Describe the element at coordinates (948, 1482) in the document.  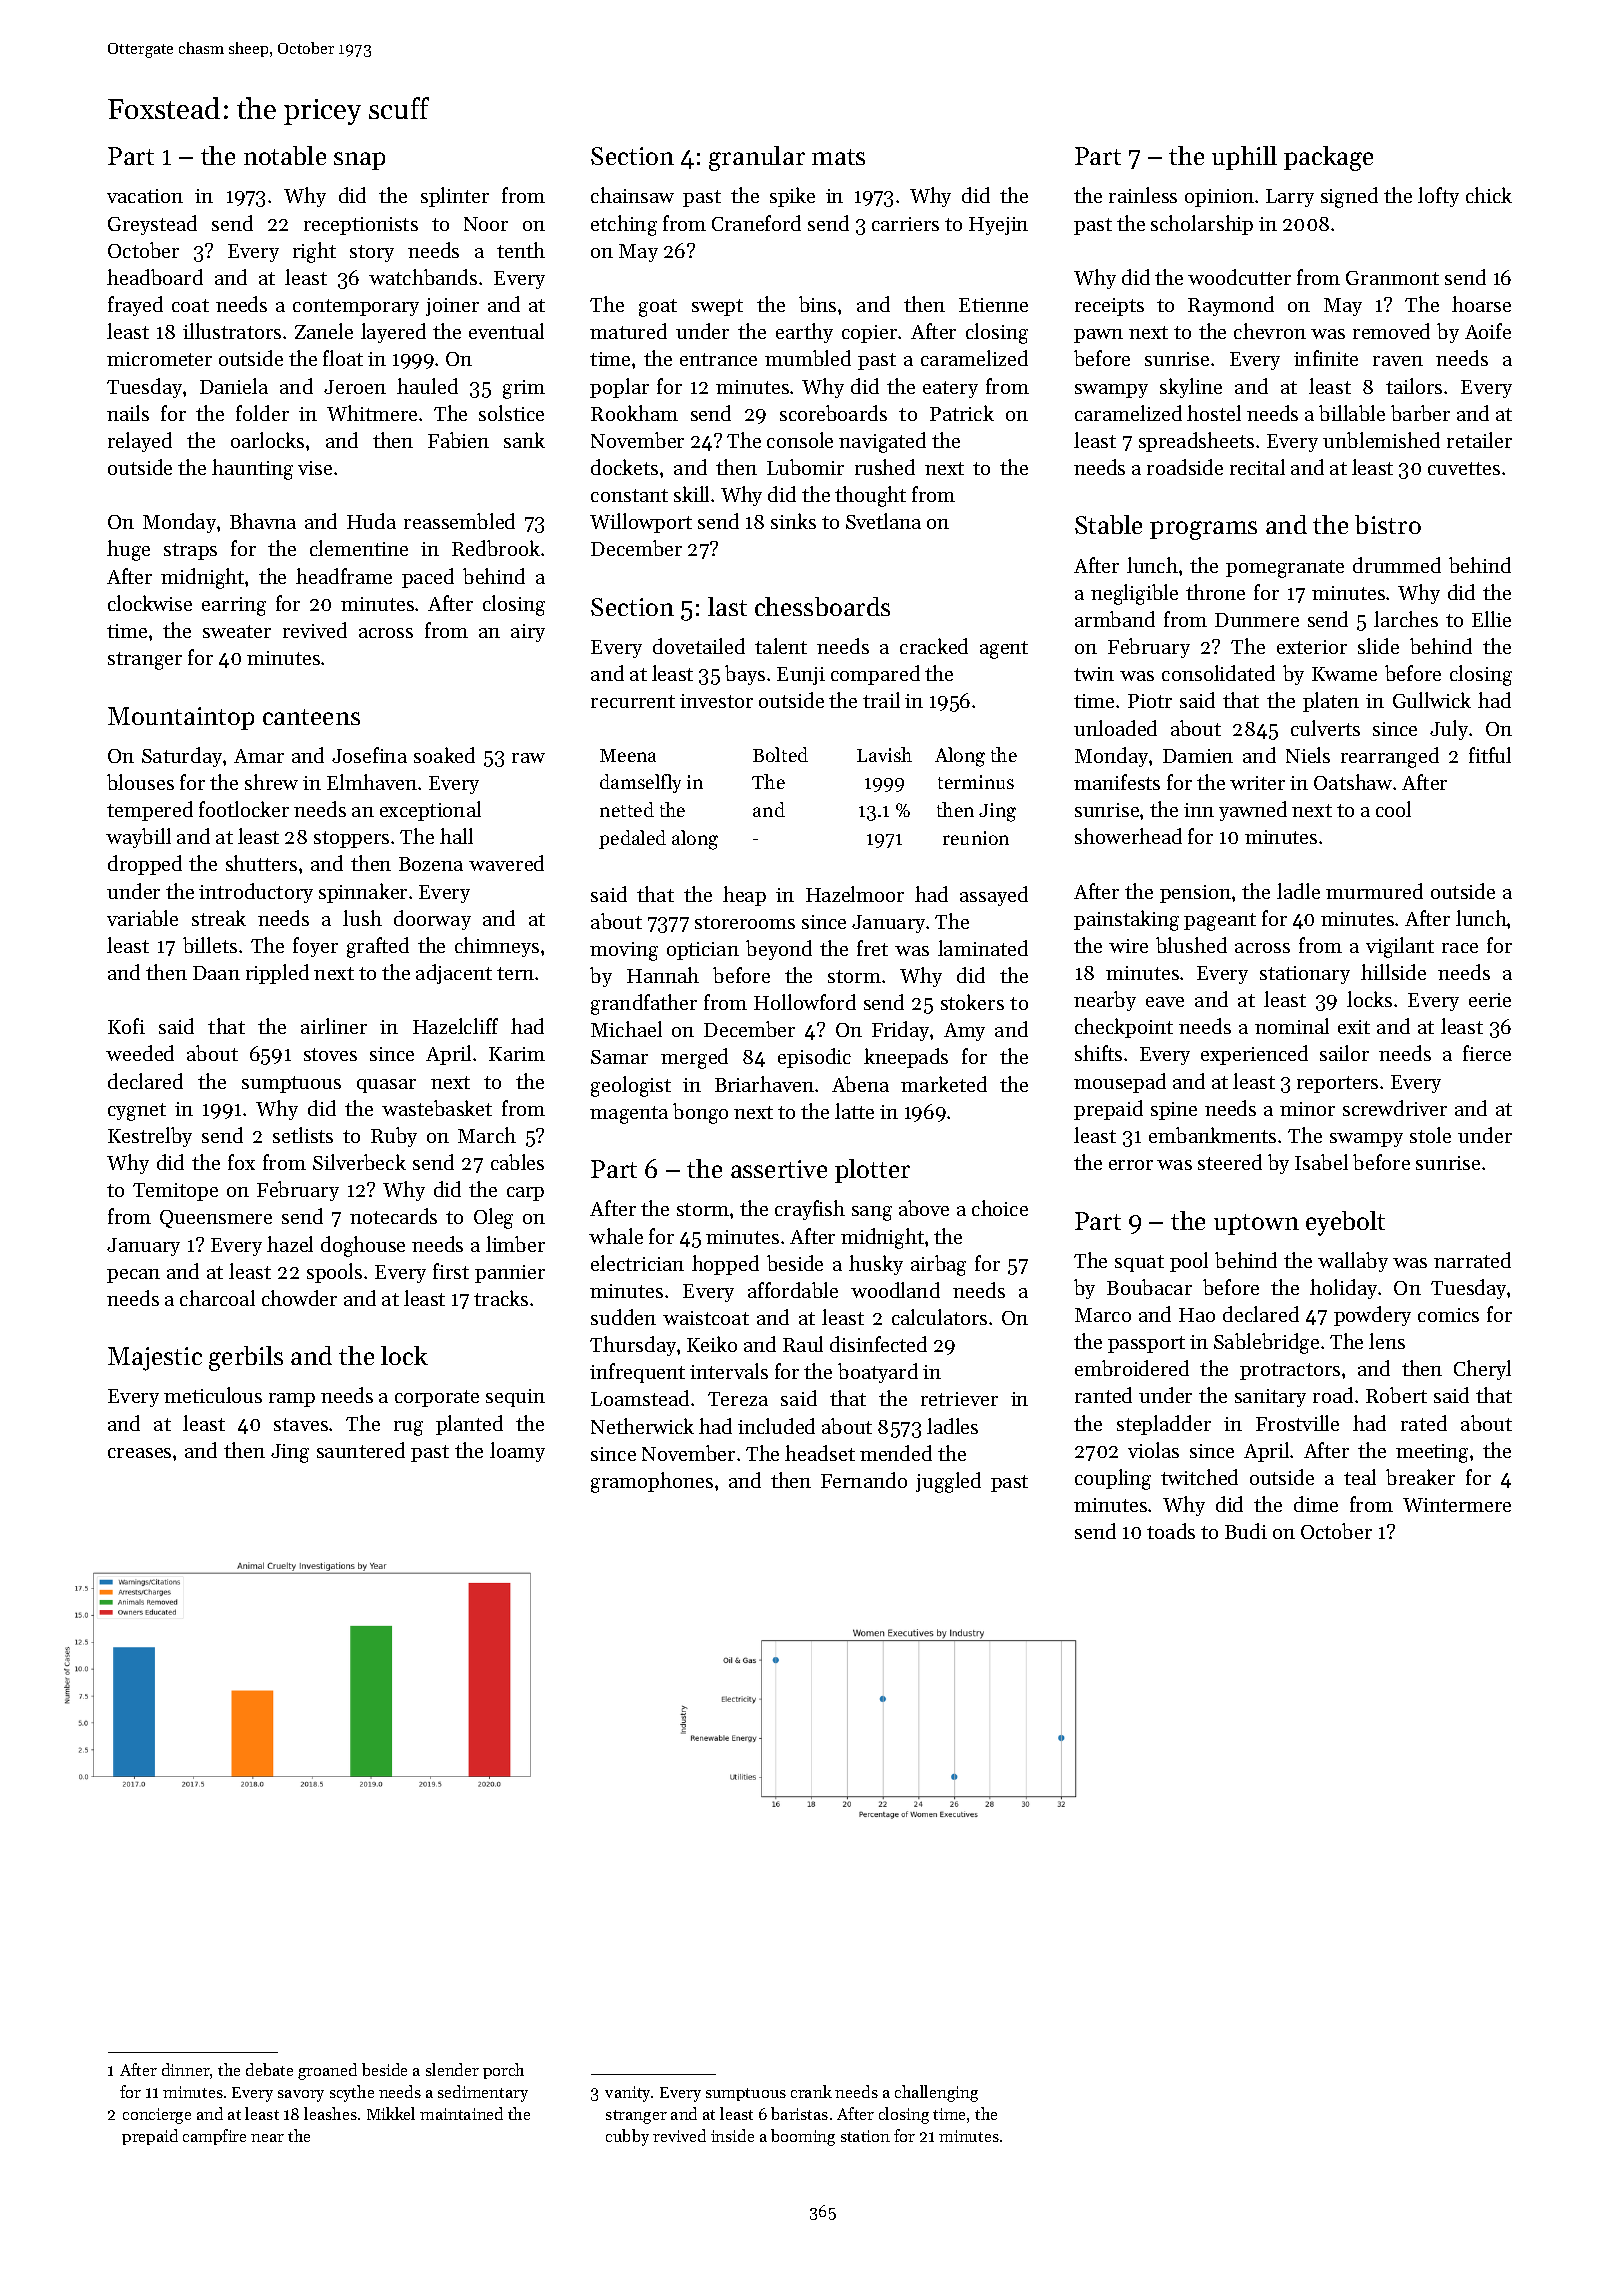
I see `juggled` at that location.
